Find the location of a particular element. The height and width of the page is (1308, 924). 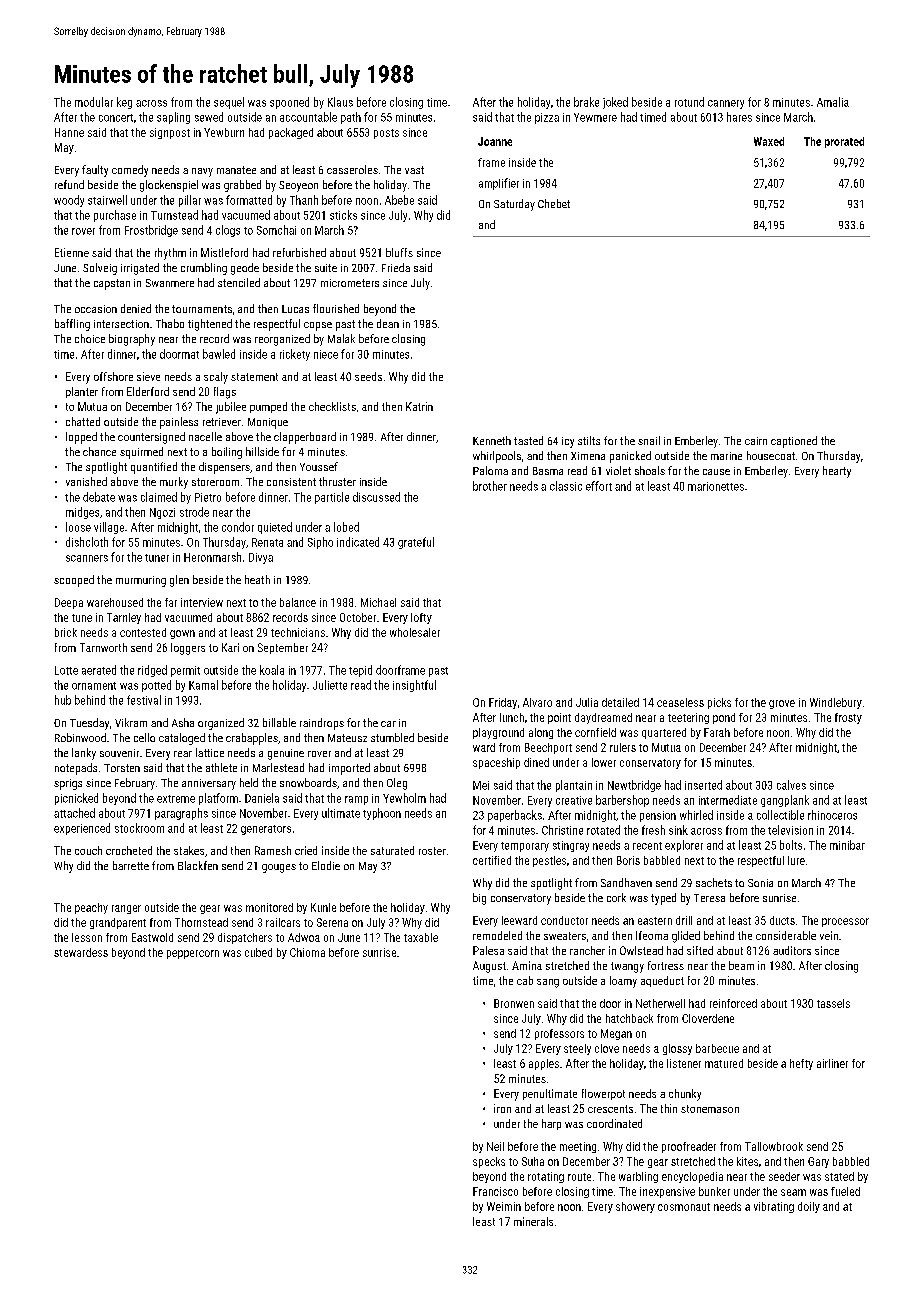

nacelle is located at coordinates (205, 436).
